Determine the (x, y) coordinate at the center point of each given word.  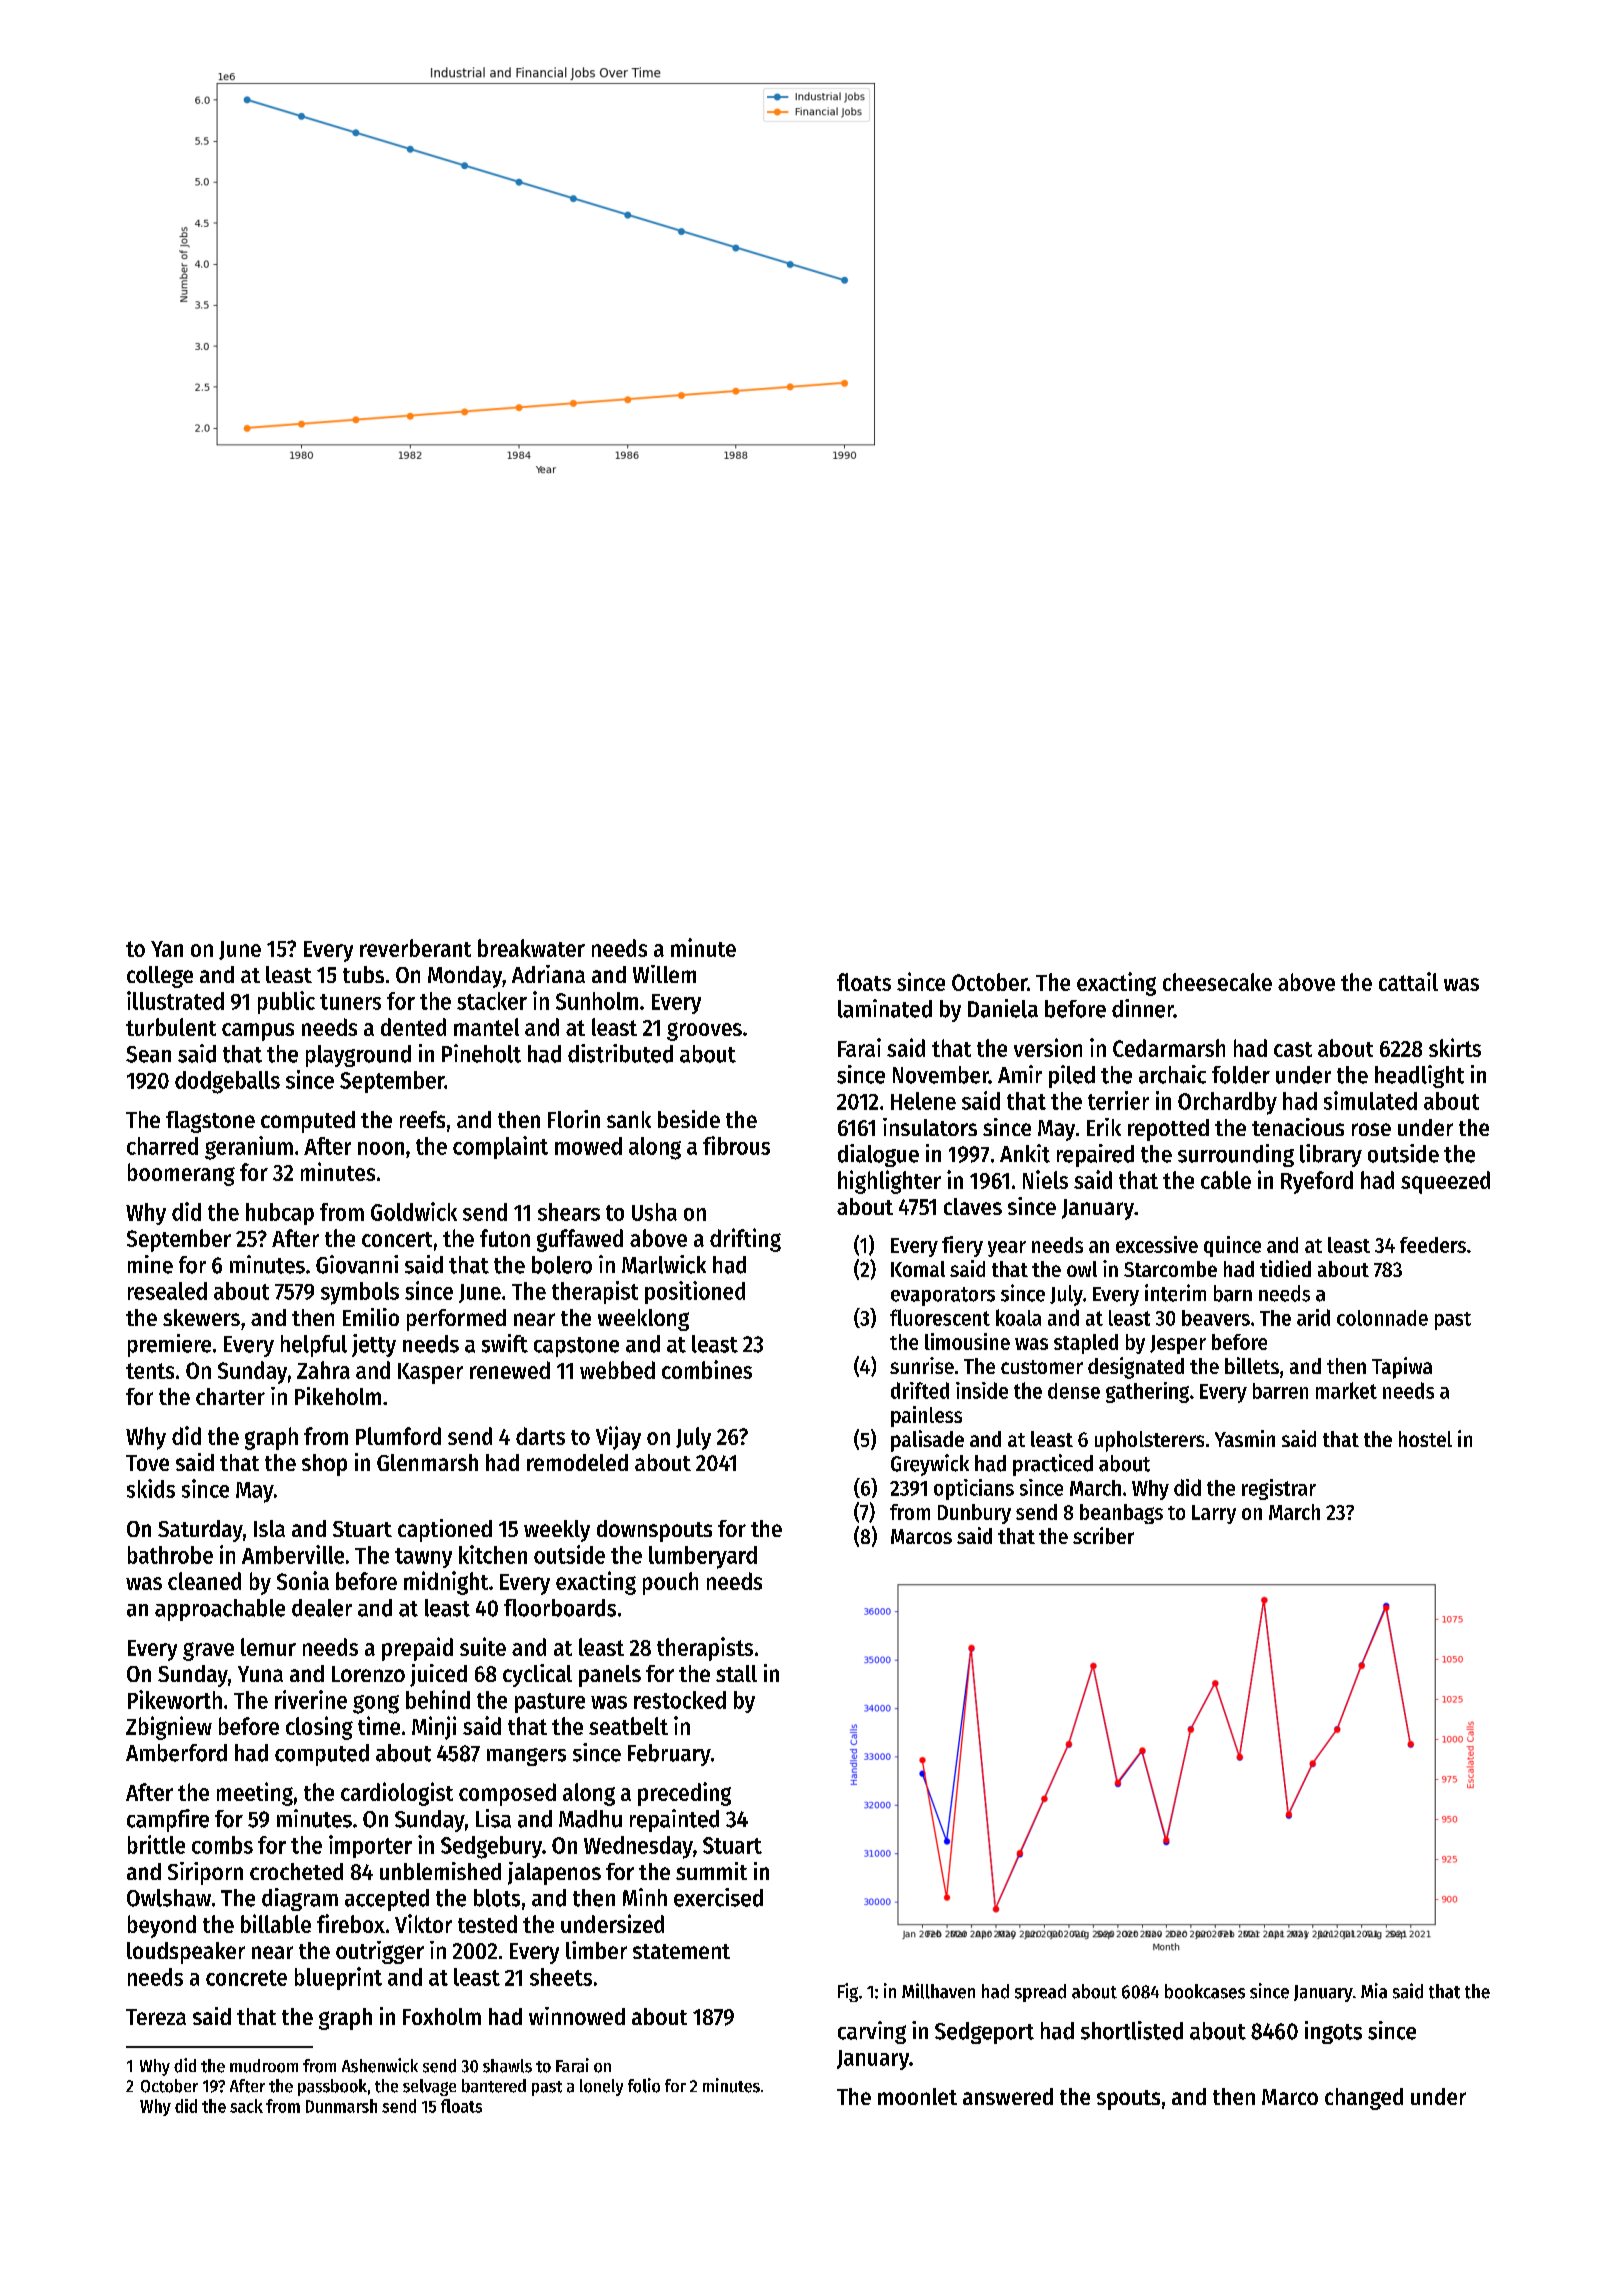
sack (246, 2106)
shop (324, 1465)
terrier (1118, 1100)
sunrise (922, 1365)
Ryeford (1317, 1182)
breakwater (531, 948)
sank (629, 1119)
